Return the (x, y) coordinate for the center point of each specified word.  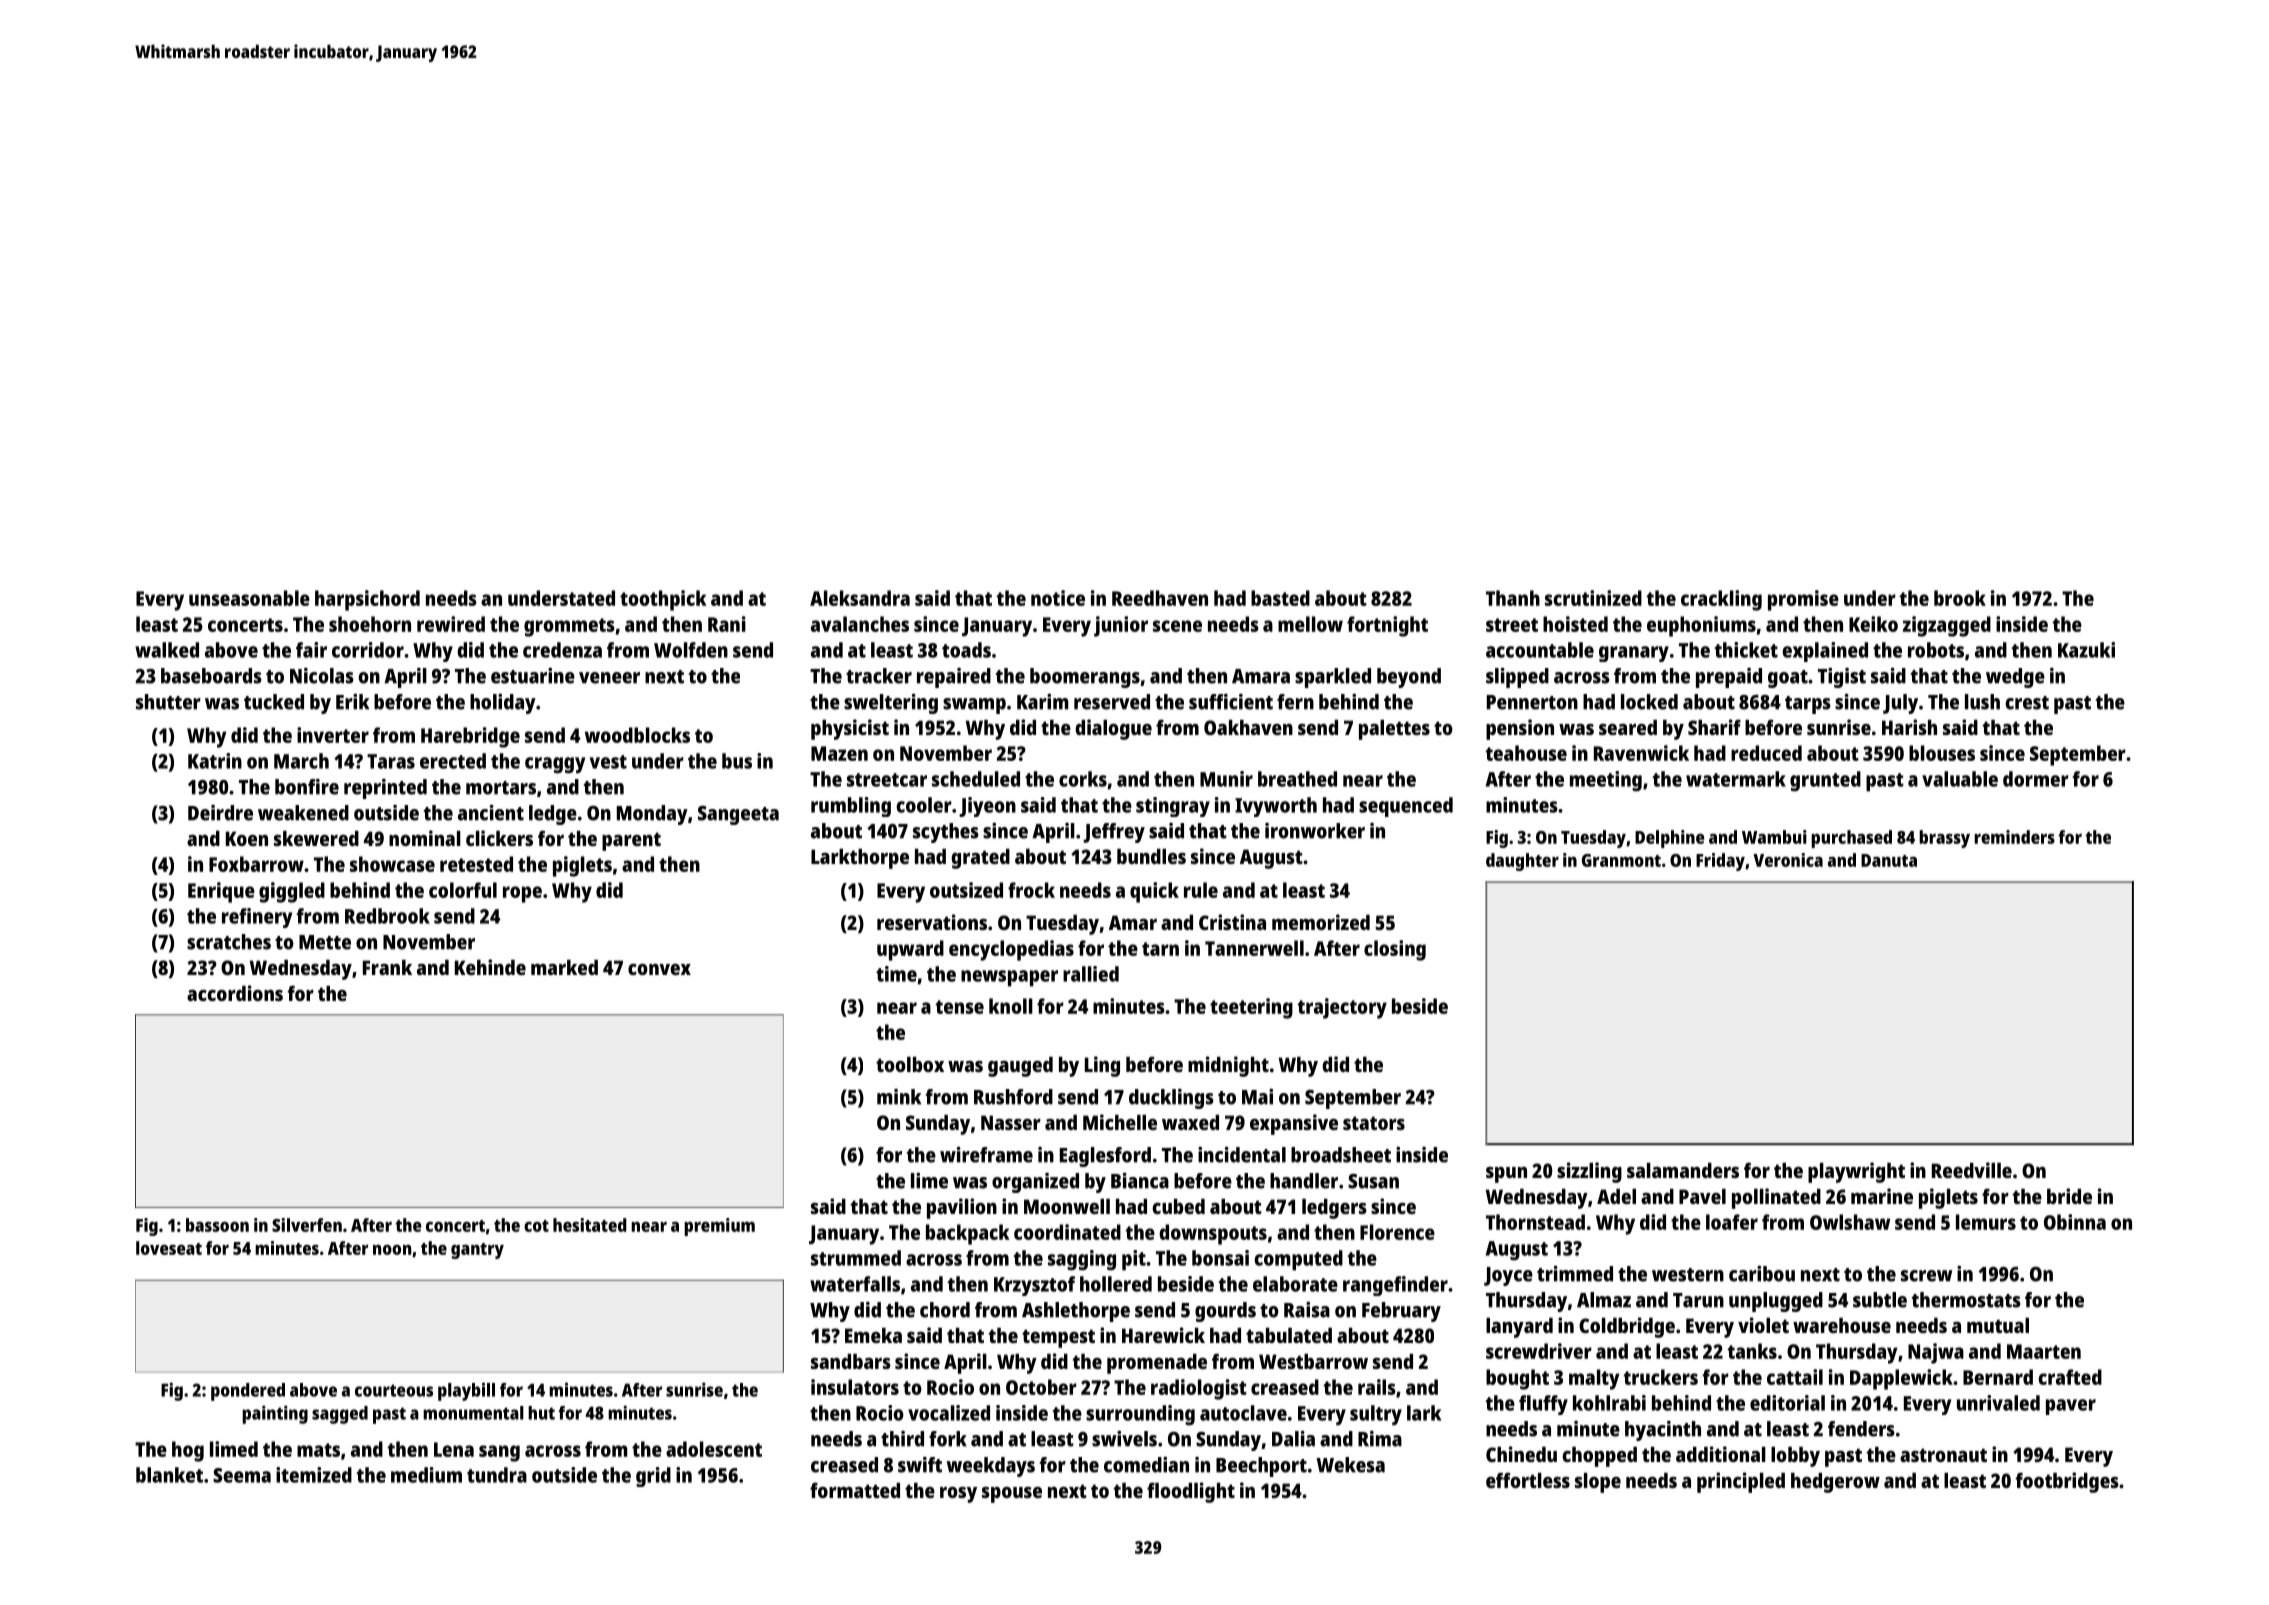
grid (653, 1477)
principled (1741, 1482)
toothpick (663, 600)
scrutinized (1593, 598)
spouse (1012, 1495)
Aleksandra (860, 598)
